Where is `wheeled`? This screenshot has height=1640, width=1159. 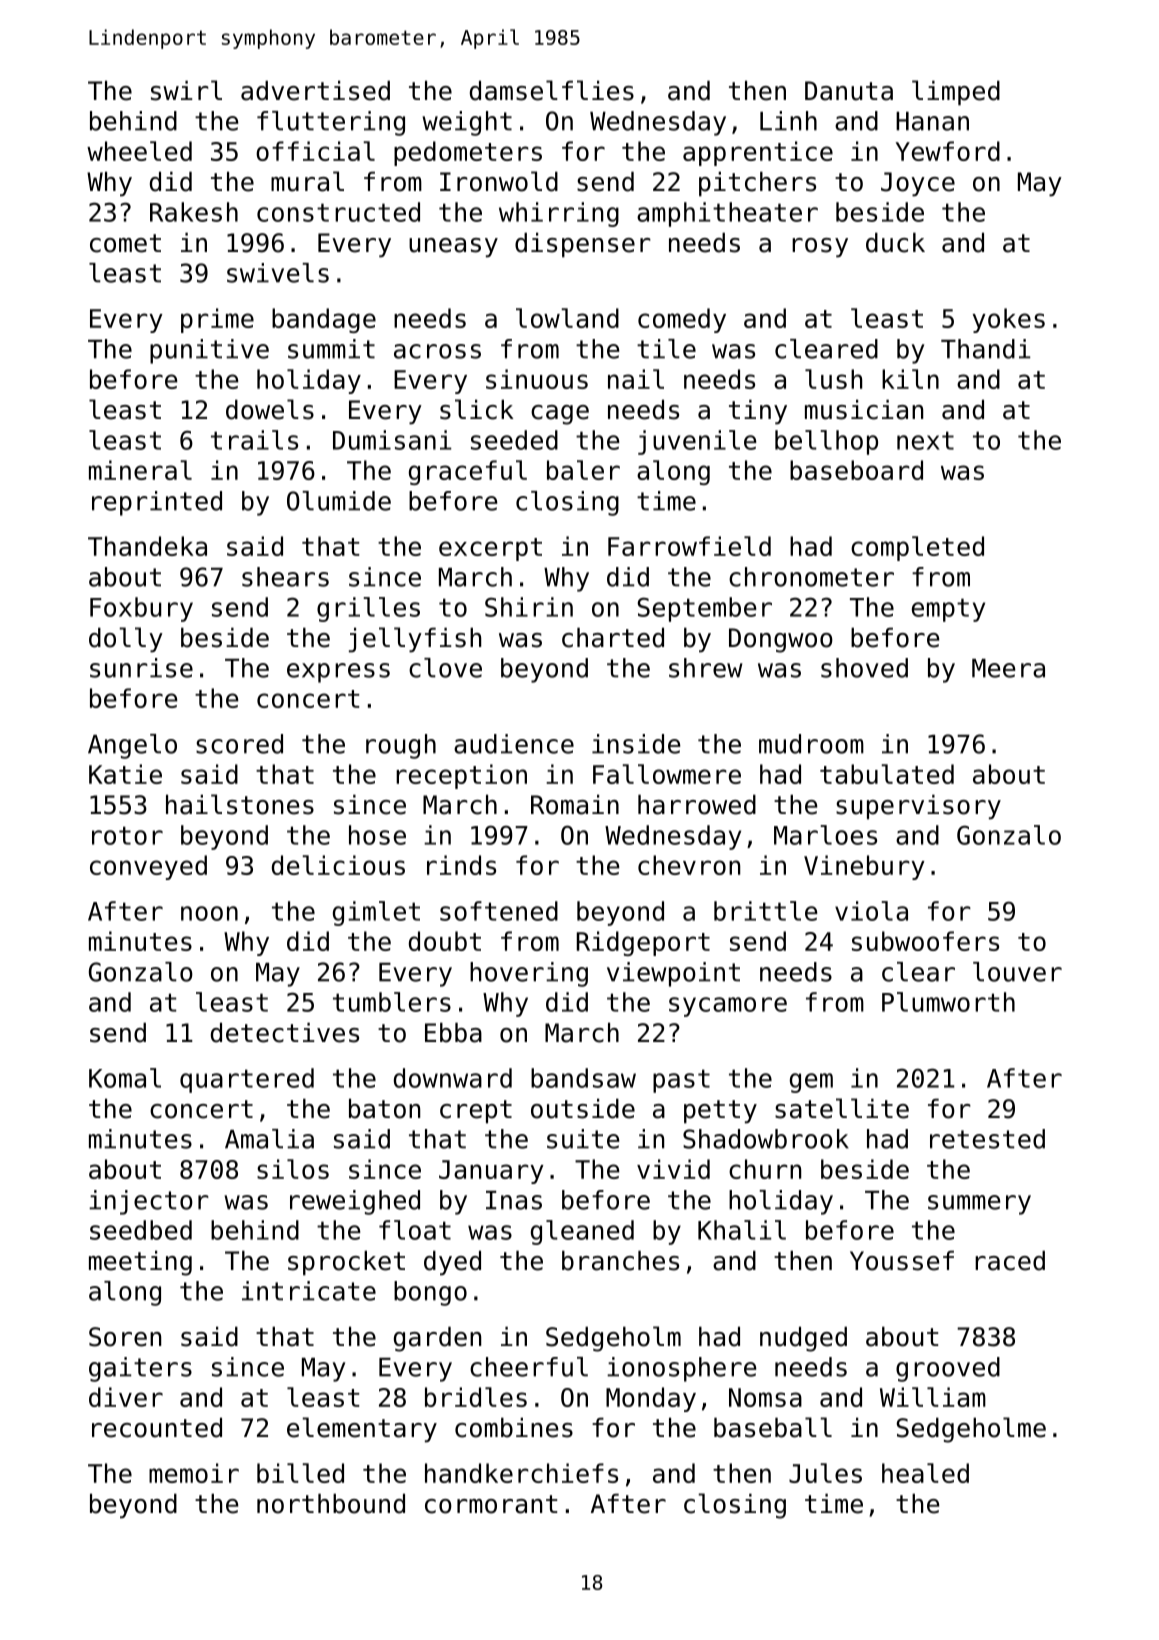 wheeled is located at coordinates (139, 151).
